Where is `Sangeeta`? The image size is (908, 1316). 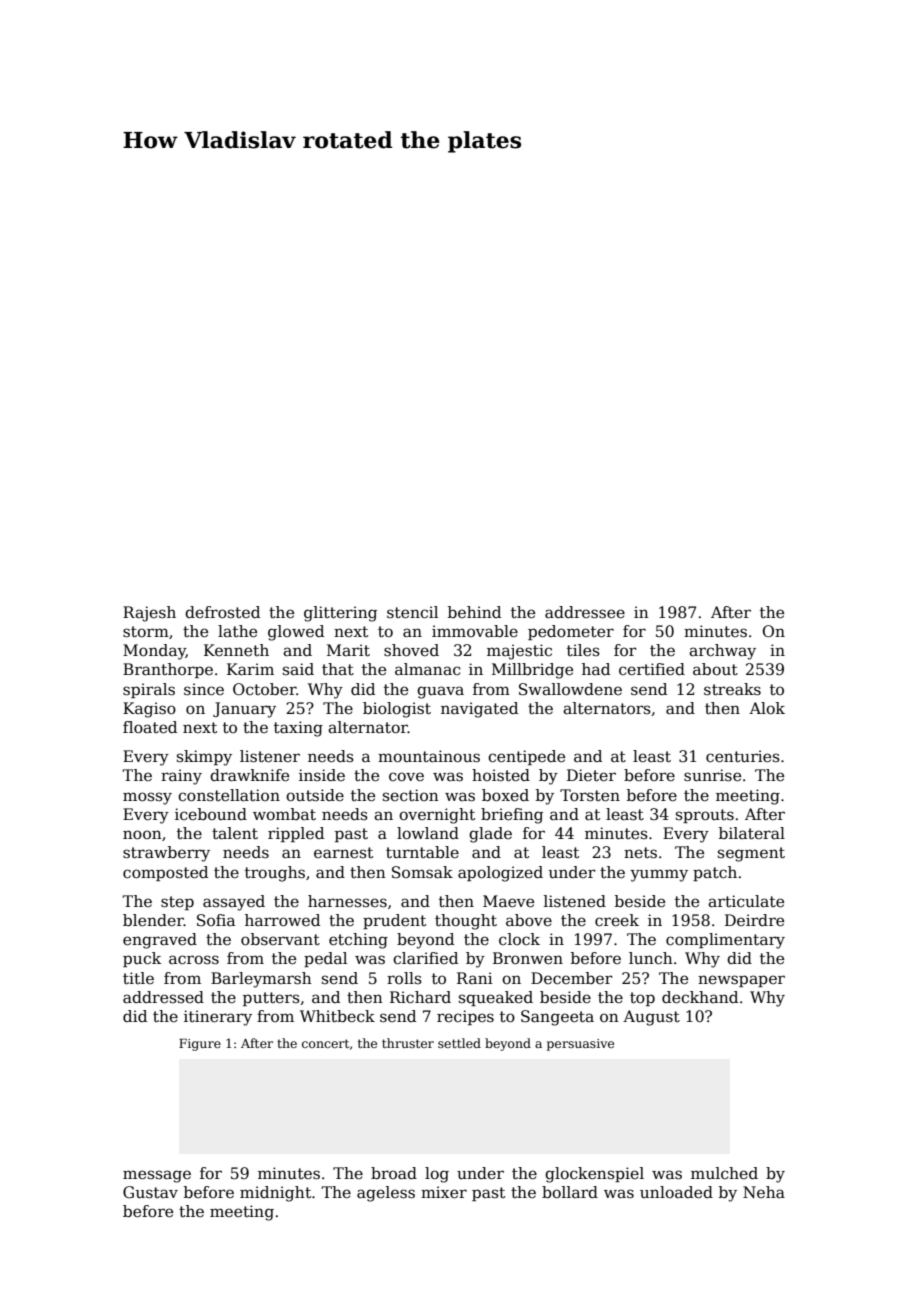 Sangeeta is located at coordinates (557, 1018).
